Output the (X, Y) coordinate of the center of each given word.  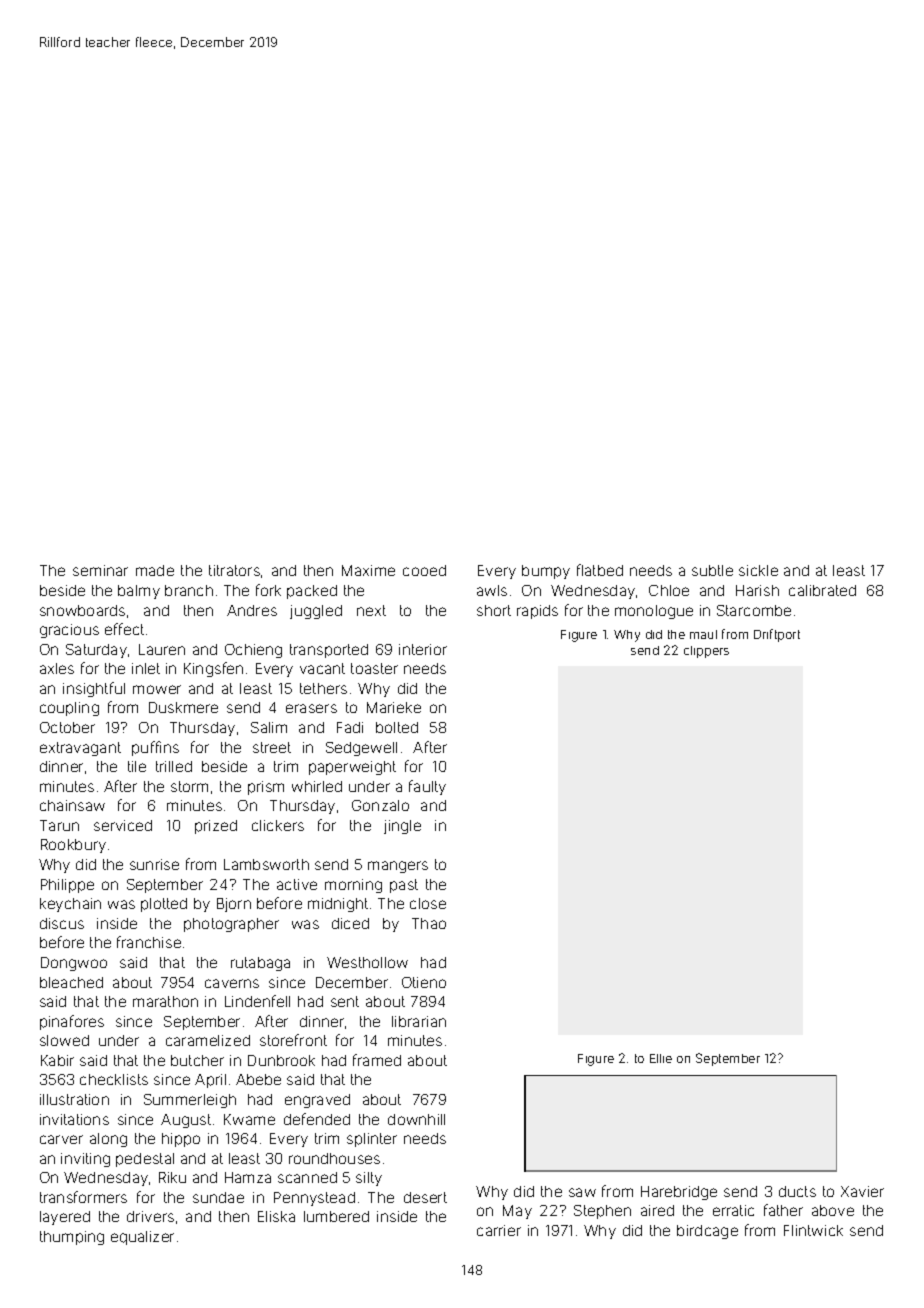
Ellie (661, 1058)
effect (124, 629)
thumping (72, 1238)
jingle (402, 827)
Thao (429, 923)
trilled (174, 766)
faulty (427, 787)
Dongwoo (74, 964)
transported (329, 651)
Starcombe (754, 610)
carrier (499, 1230)
